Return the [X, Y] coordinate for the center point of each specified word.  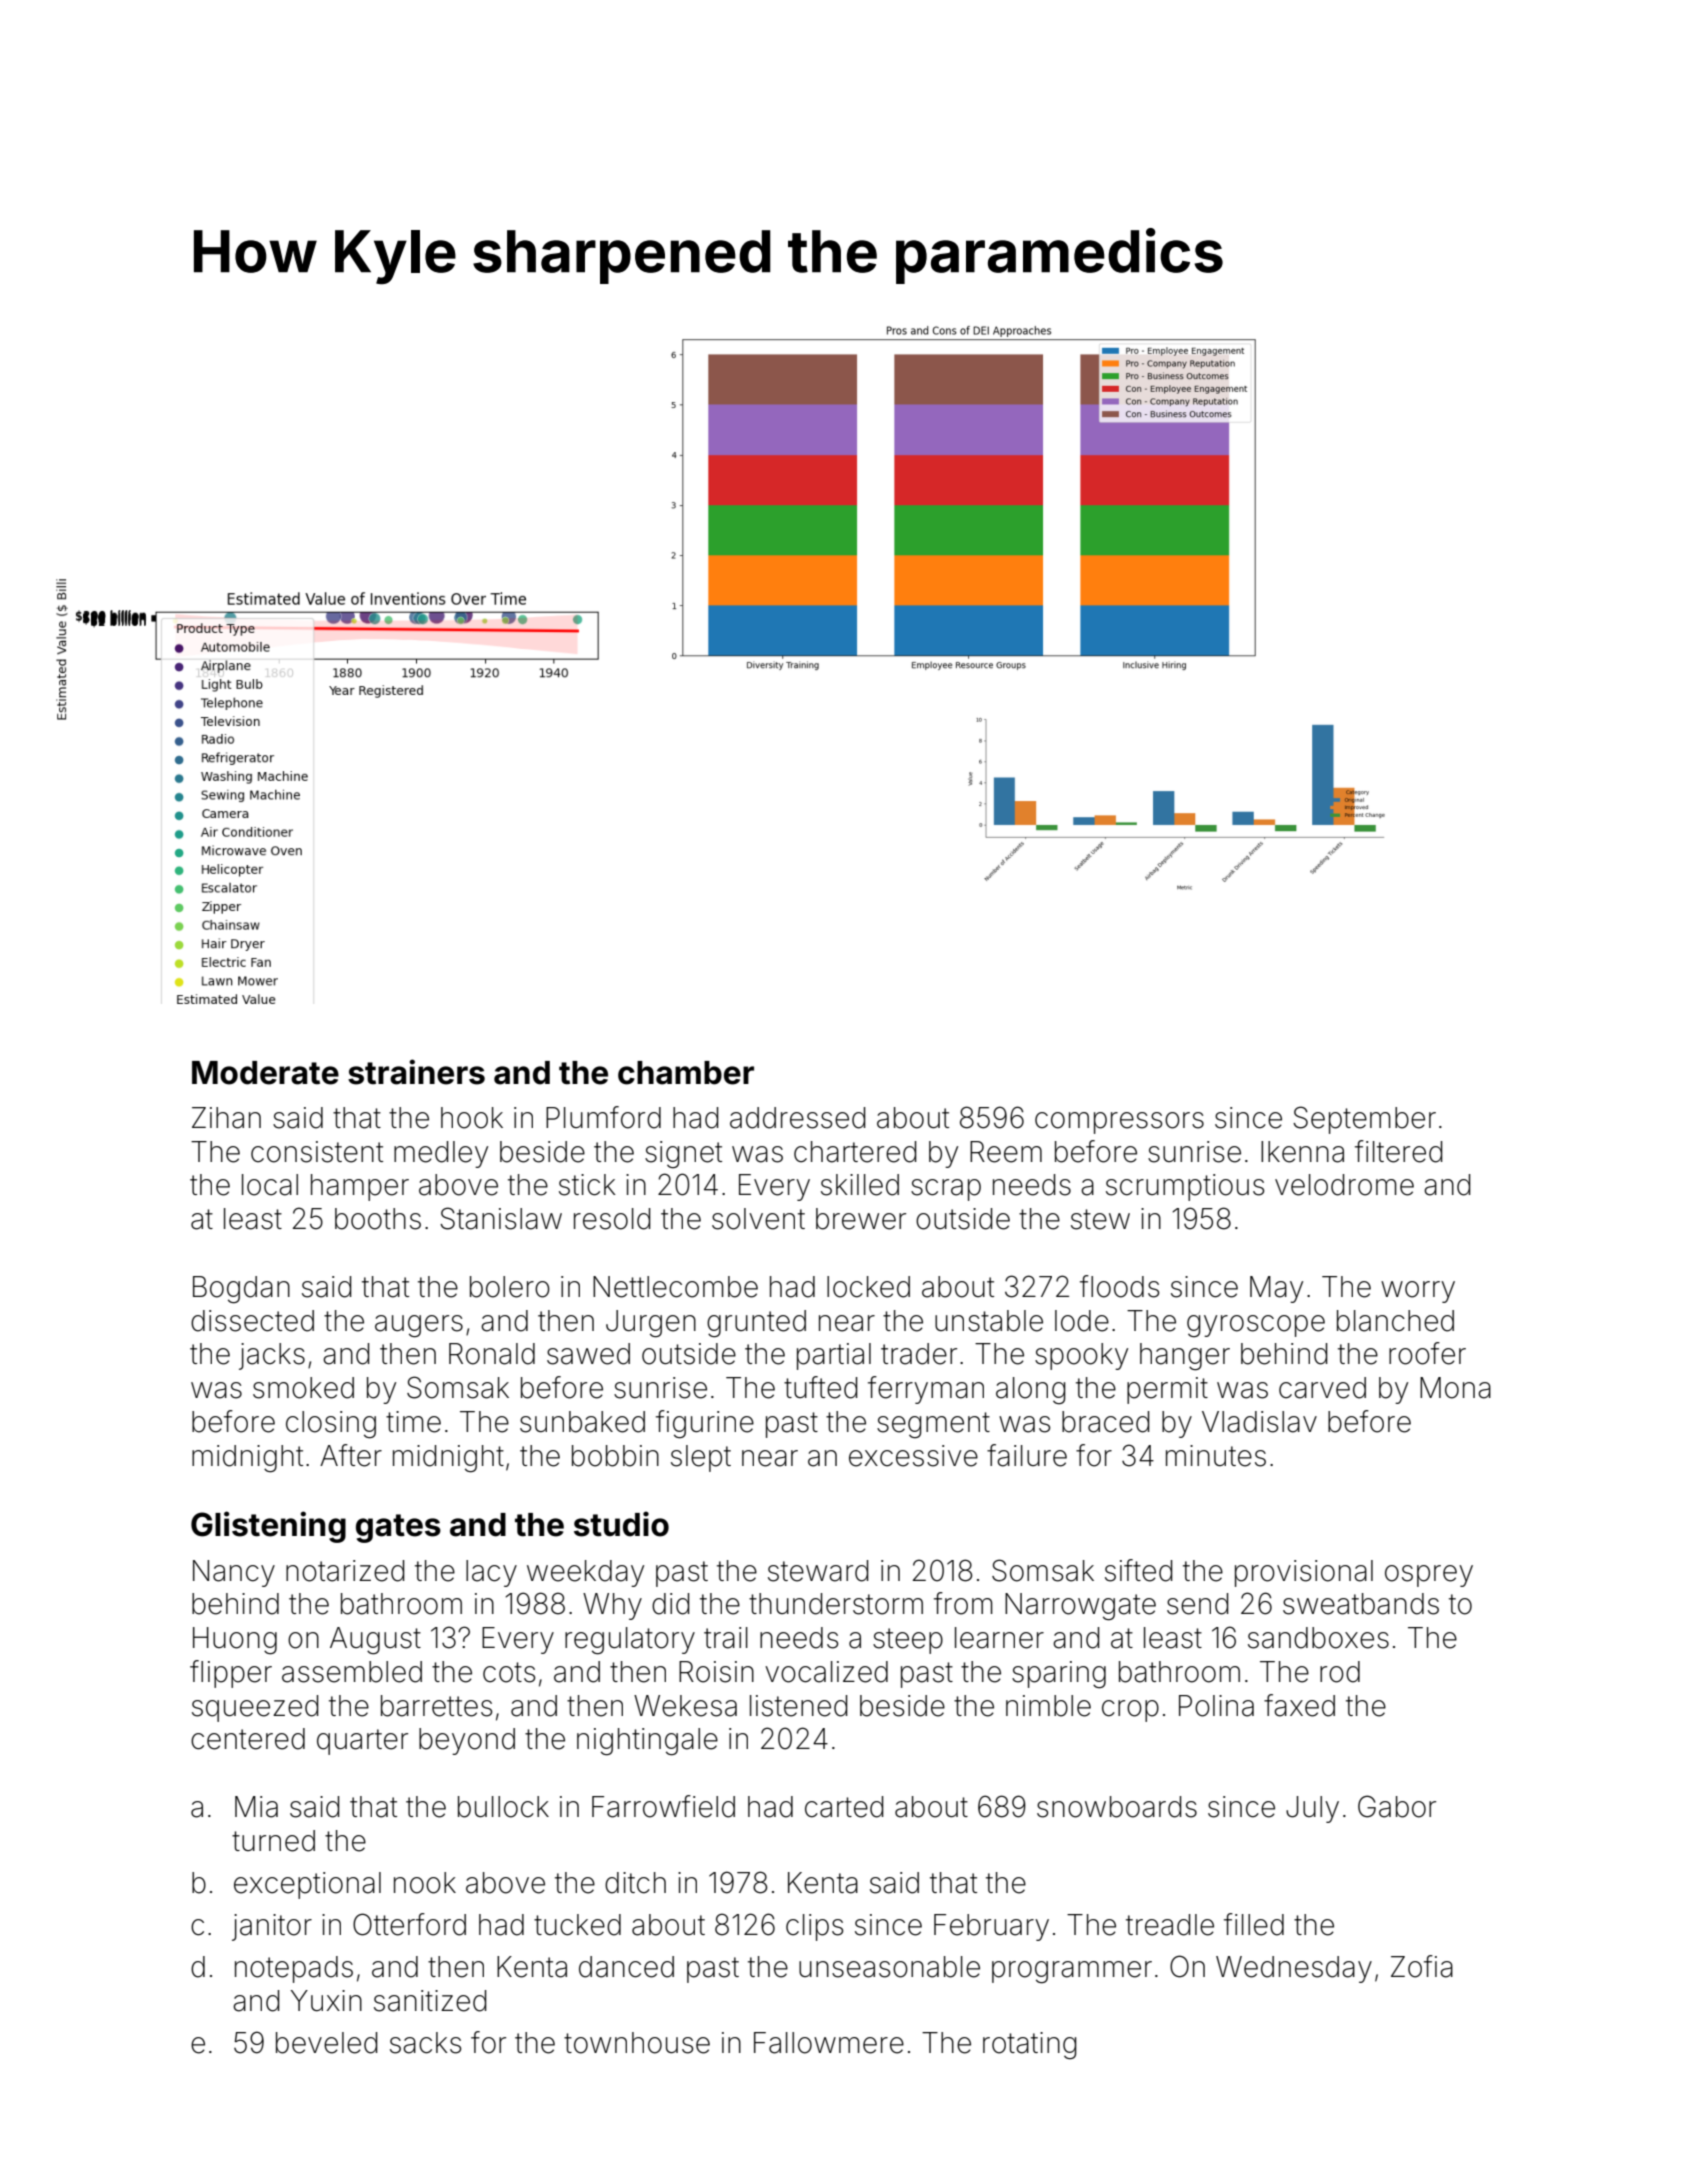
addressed [798, 1118]
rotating [1030, 2045]
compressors [1119, 1123]
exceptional [307, 1885]
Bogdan [241, 1289]
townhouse [637, 2043]
